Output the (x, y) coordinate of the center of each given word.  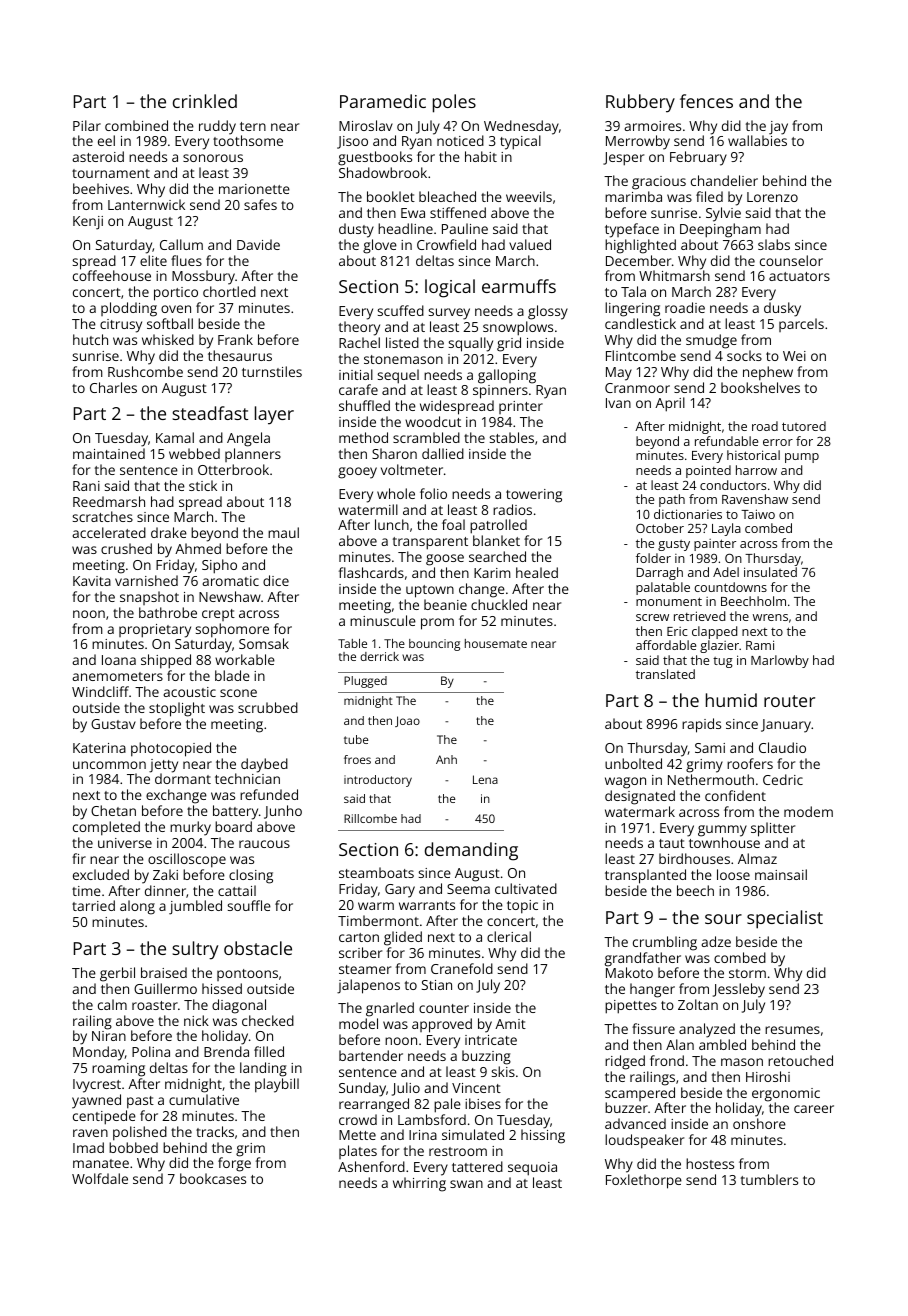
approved (442, 1025)
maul (283, 532)
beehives (101, 188)
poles (454, 103)
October (660, 528)
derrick (379, 656)
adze (716, 941)
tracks (215, 1131)
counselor (791, 260)
